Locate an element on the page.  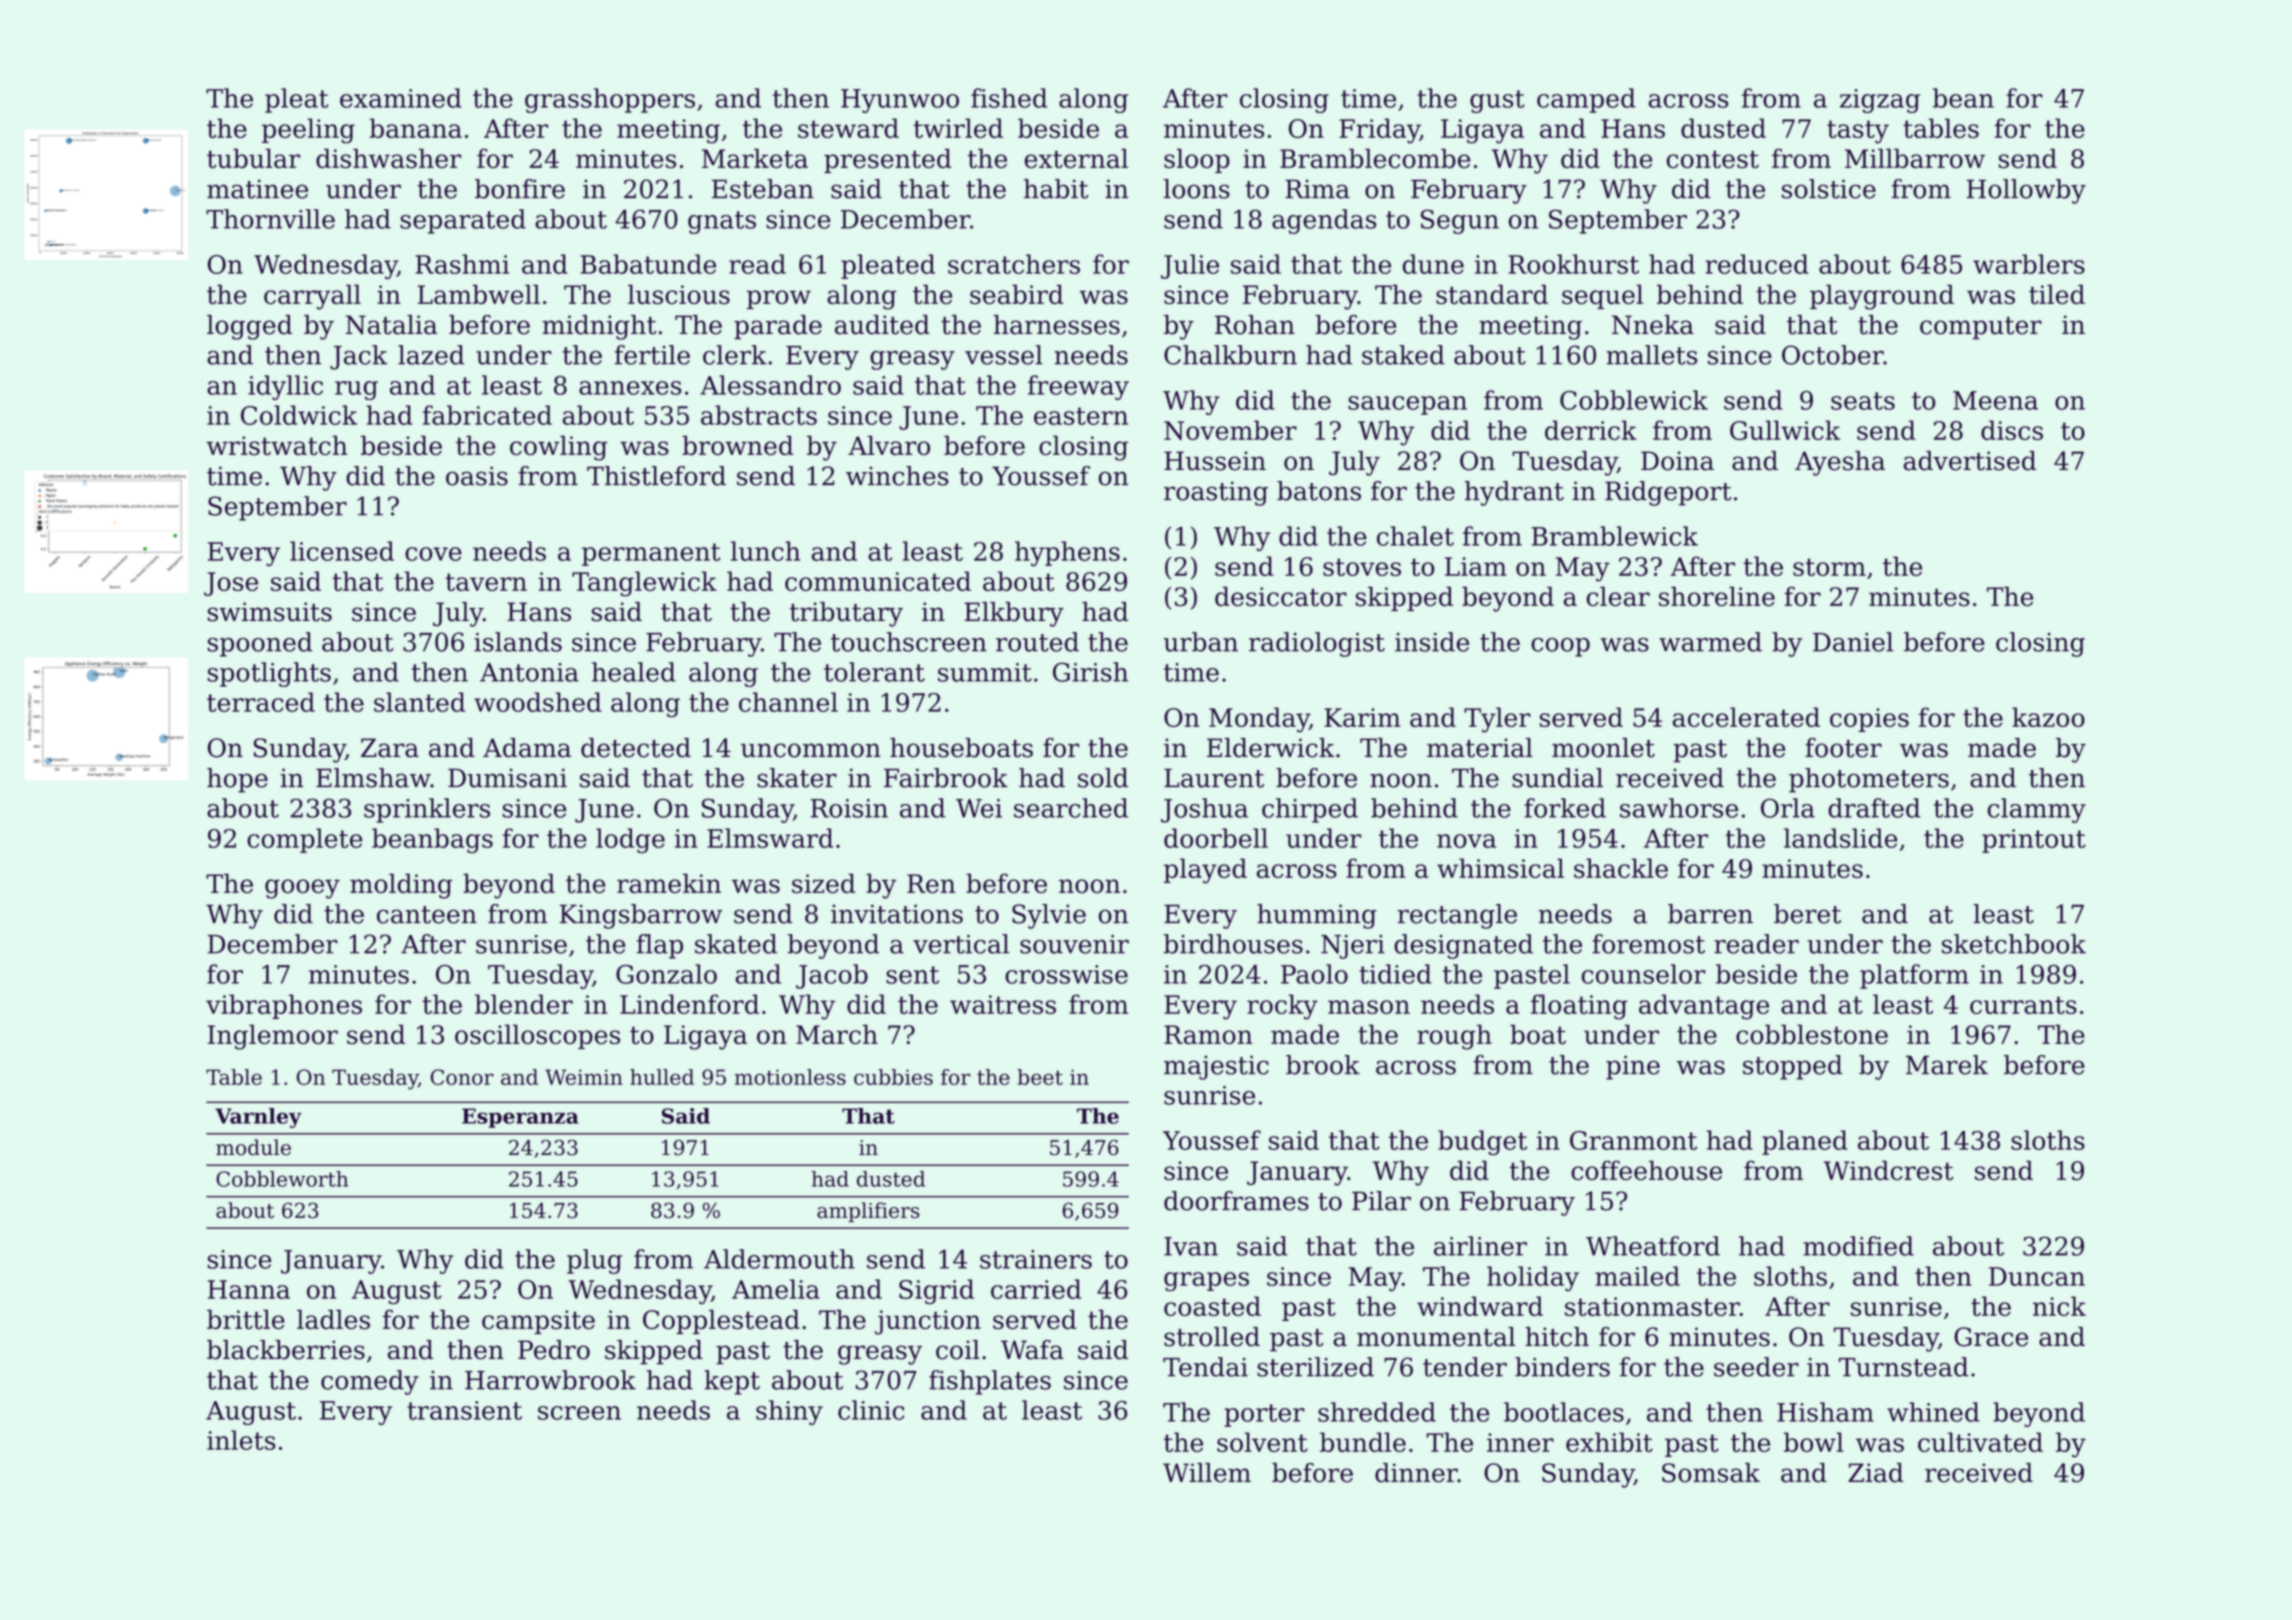
Lindenford is located at coordinates (689, 1004).
